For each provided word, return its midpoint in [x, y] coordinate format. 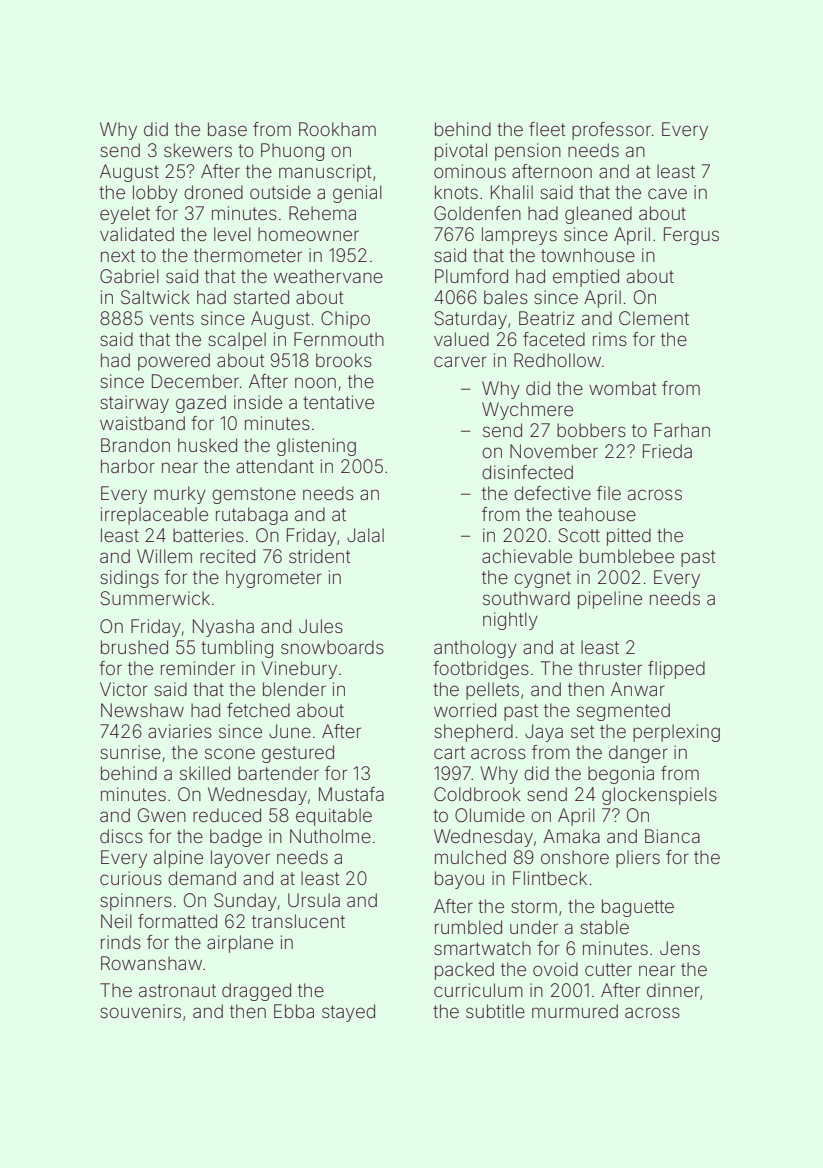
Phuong [292, 152]
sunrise [130, 752]
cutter [608, 969]
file [609, 493]
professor [611, 131]
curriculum [478, 990]
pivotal [461, 152]
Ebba [294, 1011]
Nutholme [330, 836]
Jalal [365, 535]
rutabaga [252, 516]
